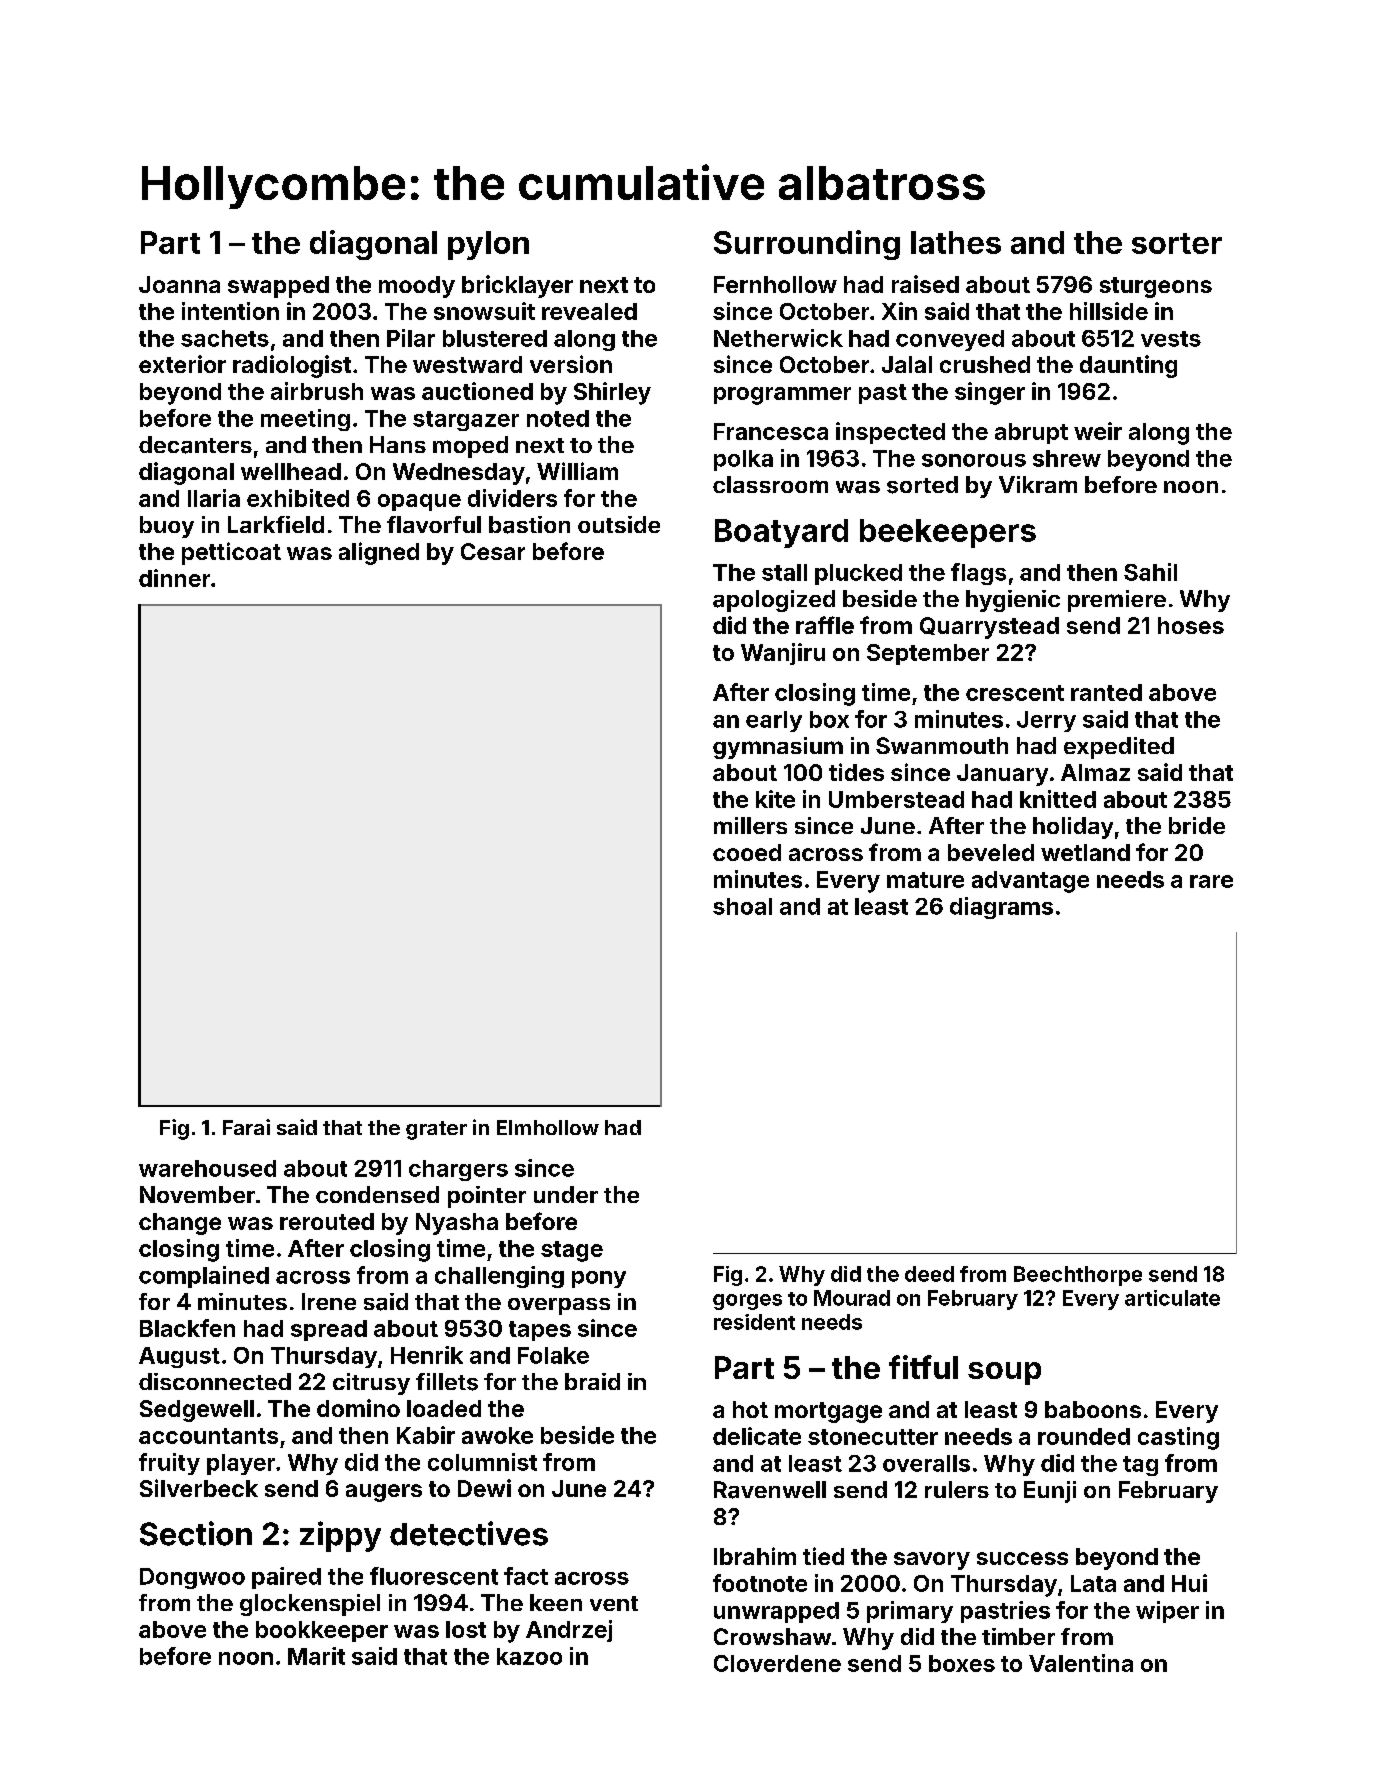  What do you see at coordinates (774, 721) in the document?
I see `early` at bounding box center [774, 721].
